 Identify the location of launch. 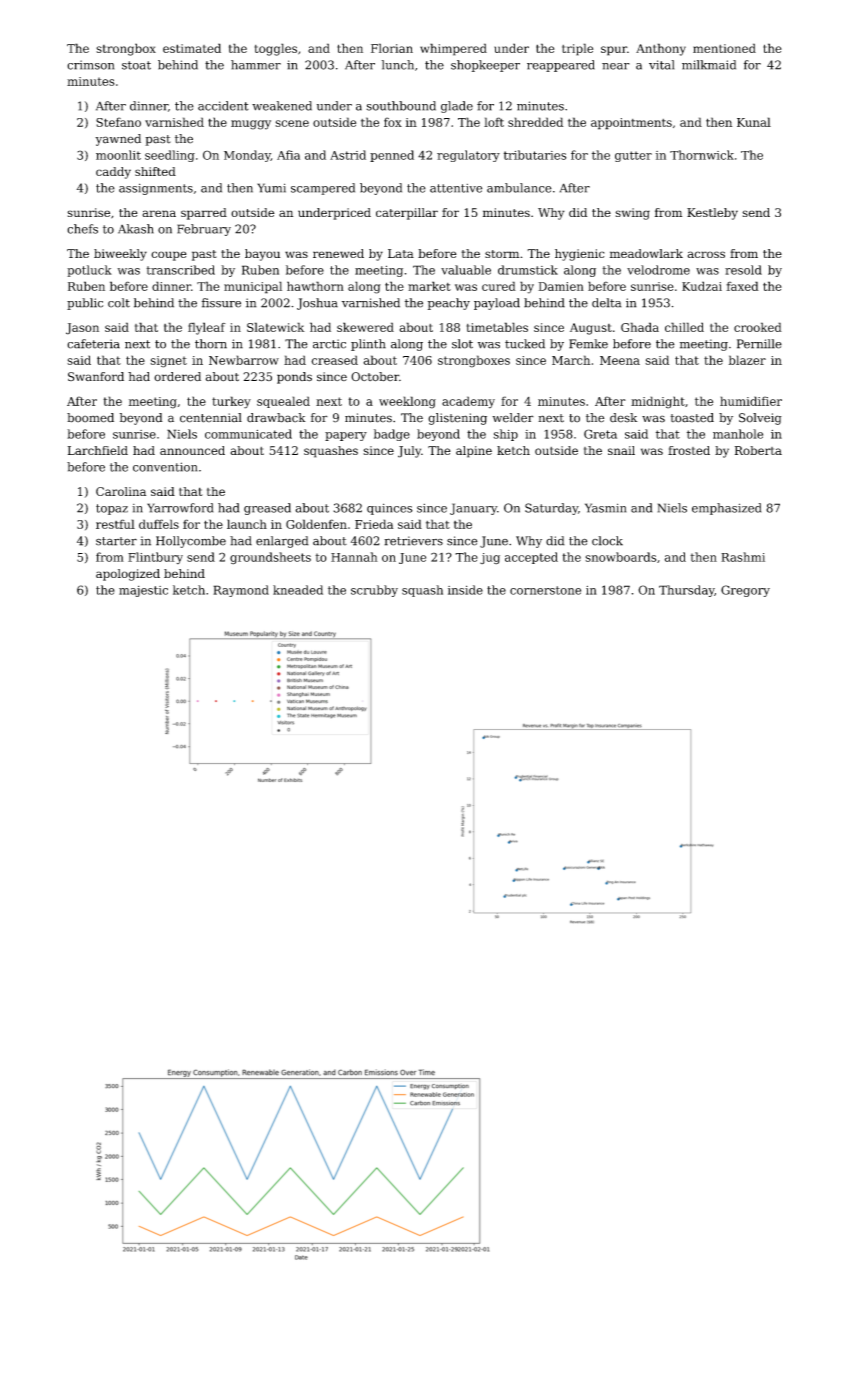
(247, 524).
